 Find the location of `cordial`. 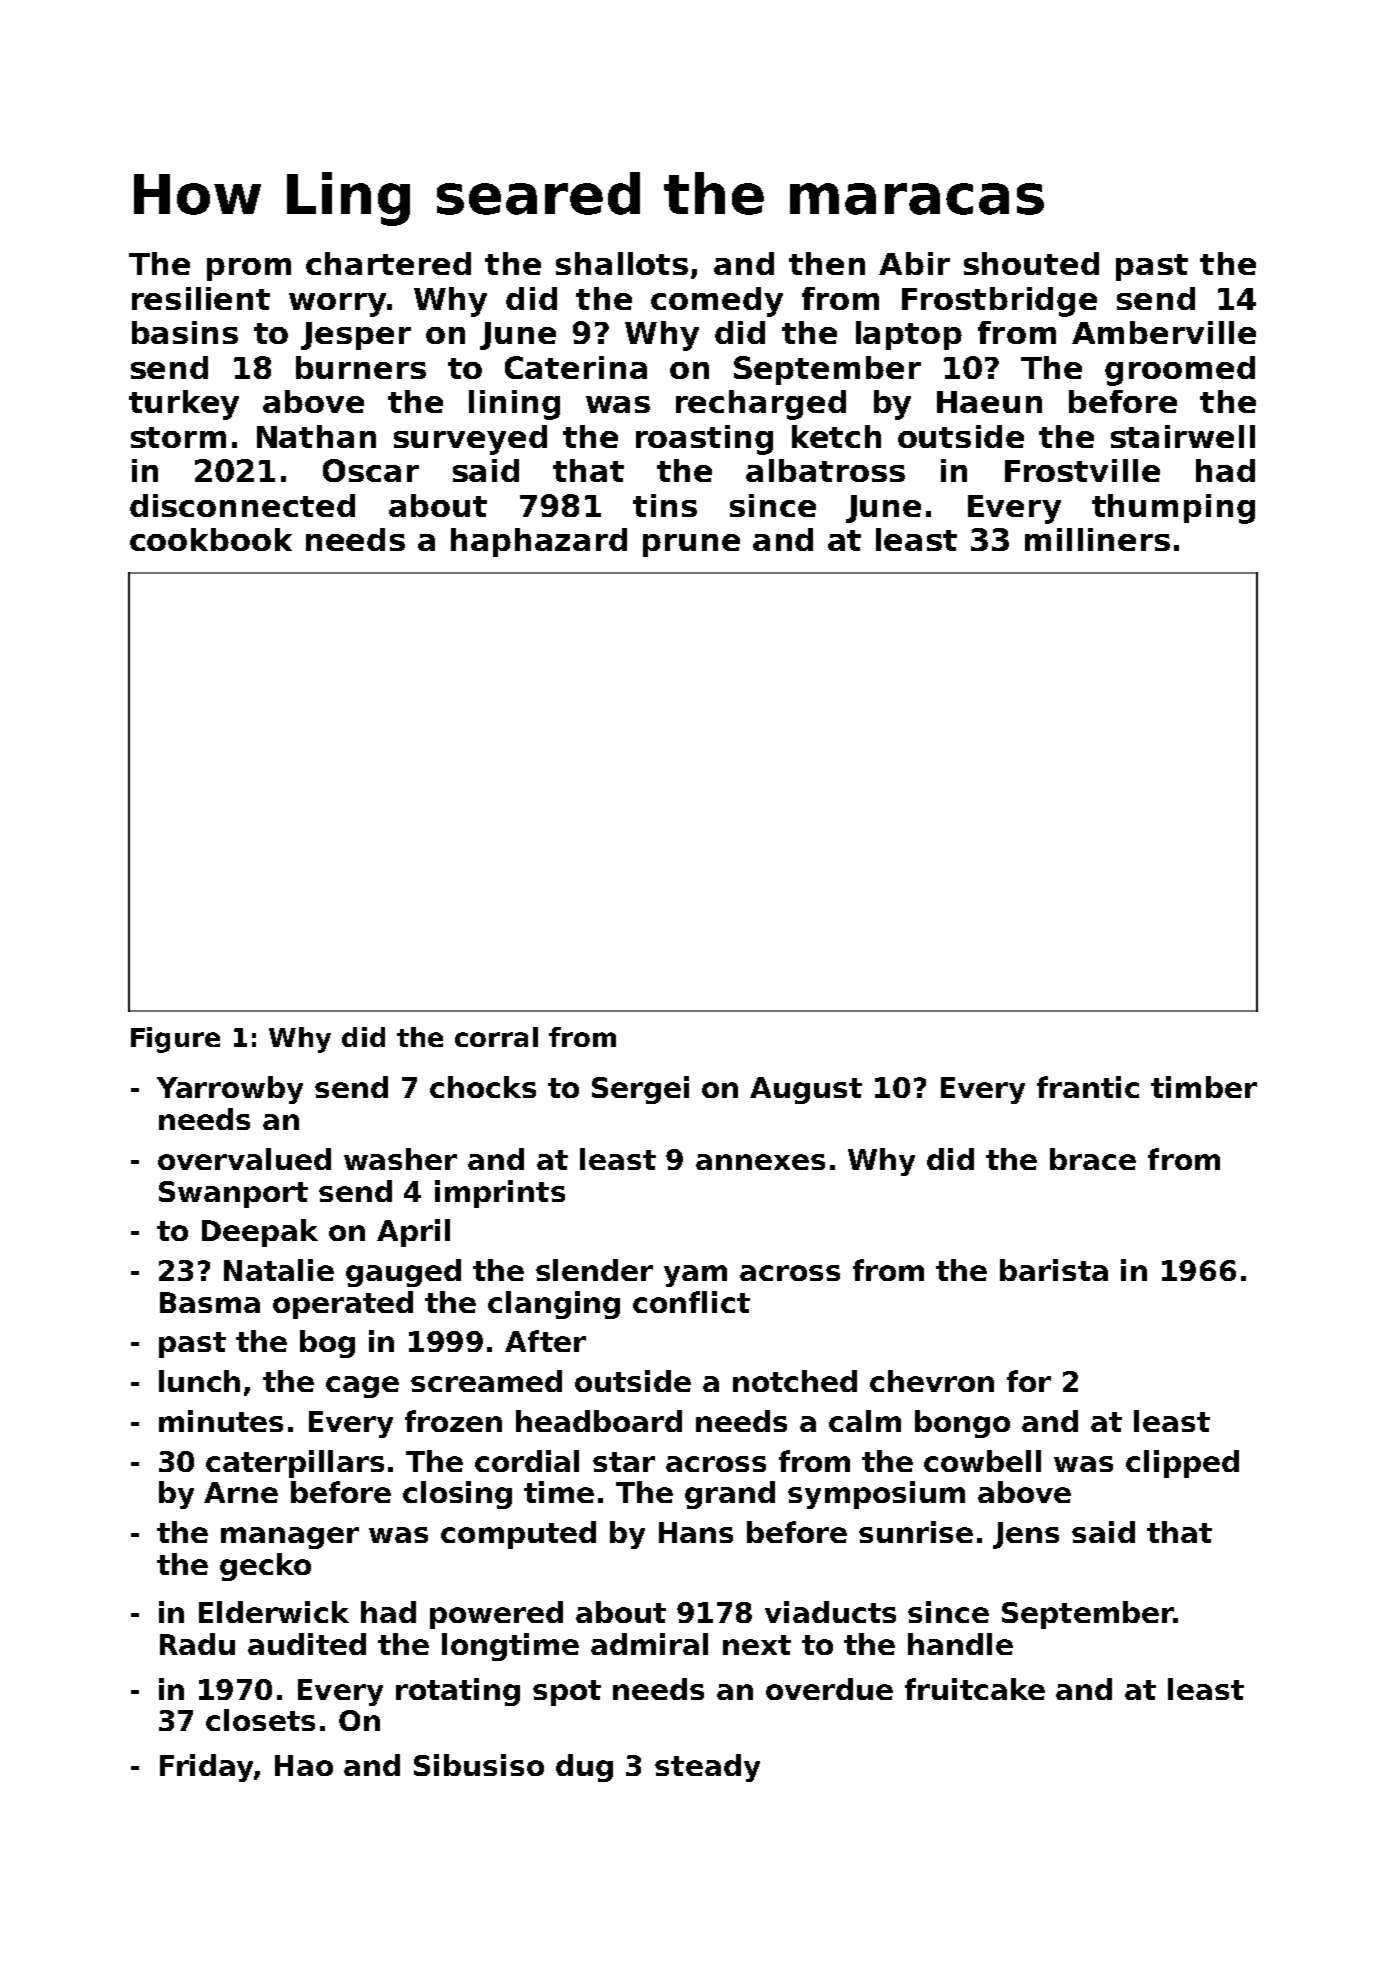

cordial is located at coordinates (527, 1461).
